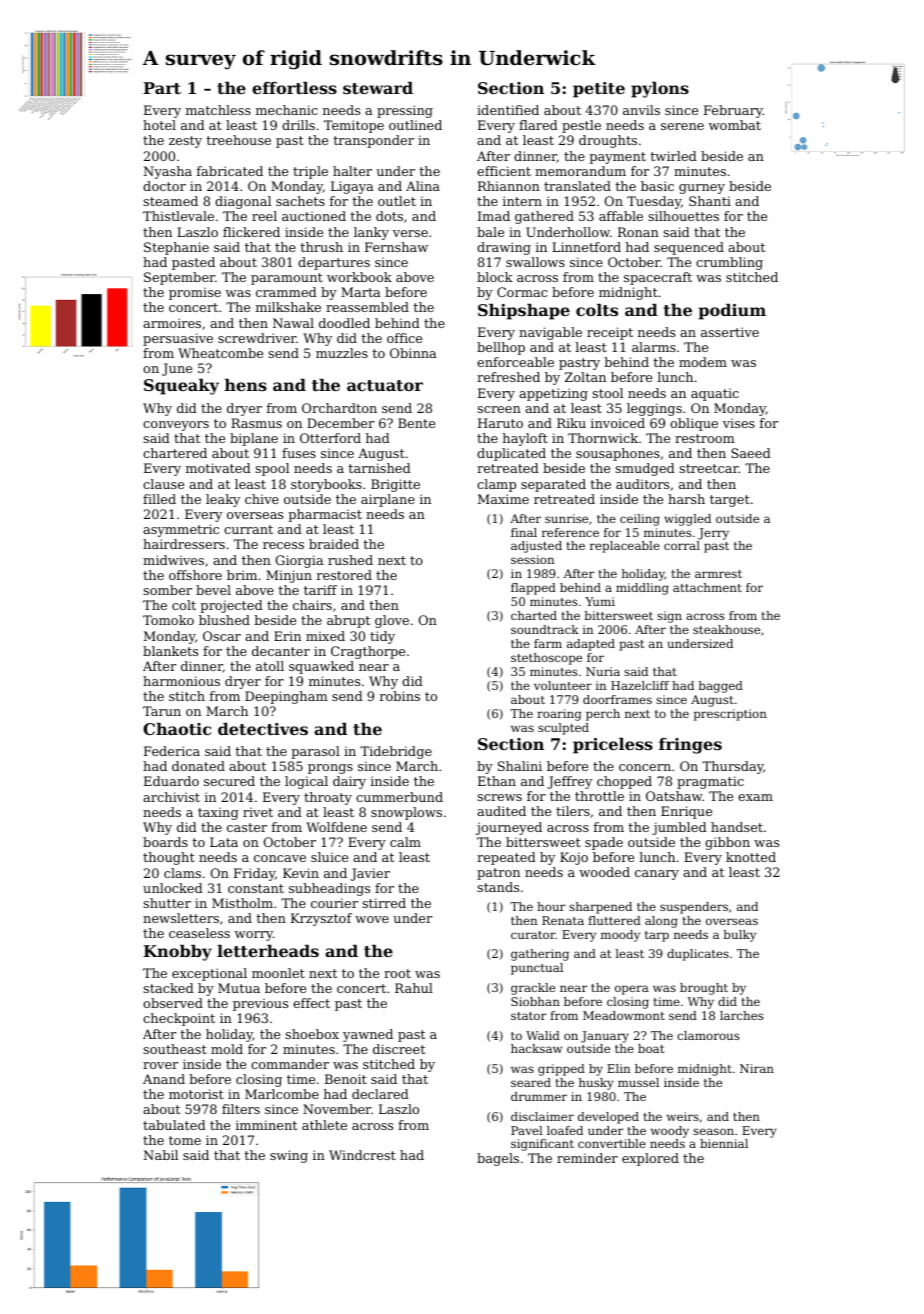 Image resolution: width=924 pixels, height=1314 pixels. I want to click on clause, so click(163, 484).
